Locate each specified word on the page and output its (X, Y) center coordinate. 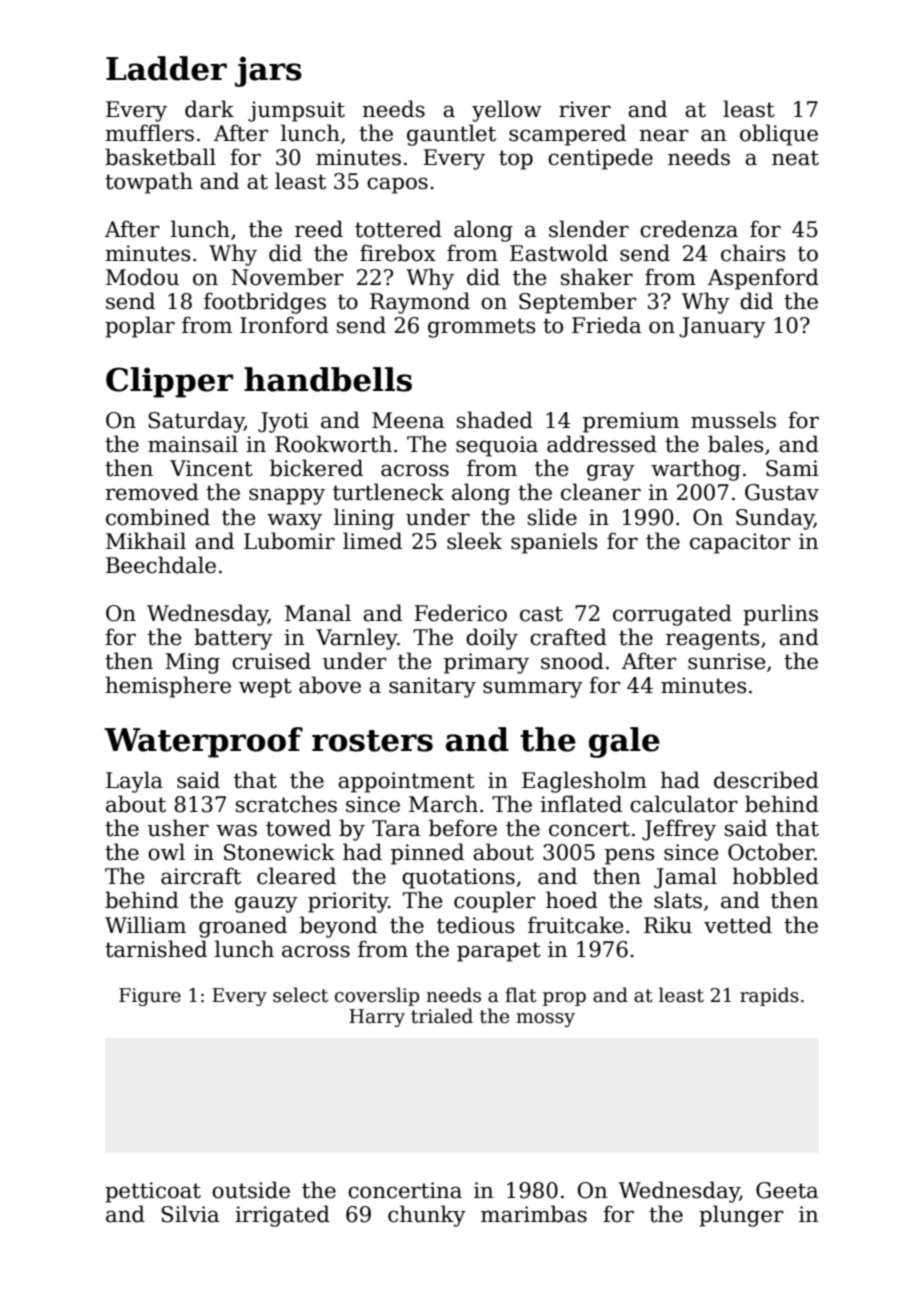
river (585, 109)
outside (251, 1190)
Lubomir (289, 541)
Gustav (782, 492)
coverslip (377, 996)
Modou (142, 277)
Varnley (357, 639)
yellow (507, 111)
